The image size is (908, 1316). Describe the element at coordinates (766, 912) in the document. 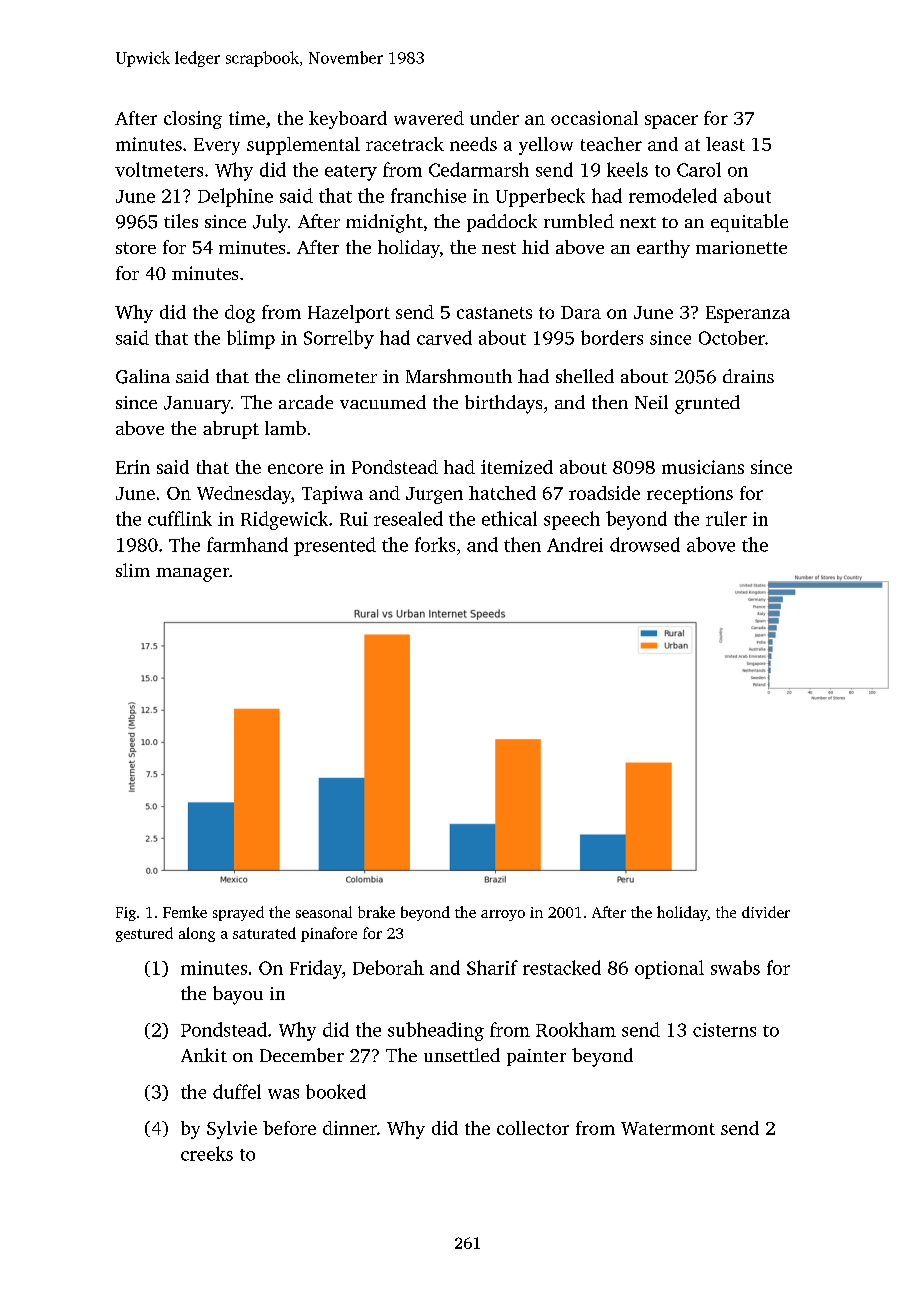

I see `divider` at that location.
